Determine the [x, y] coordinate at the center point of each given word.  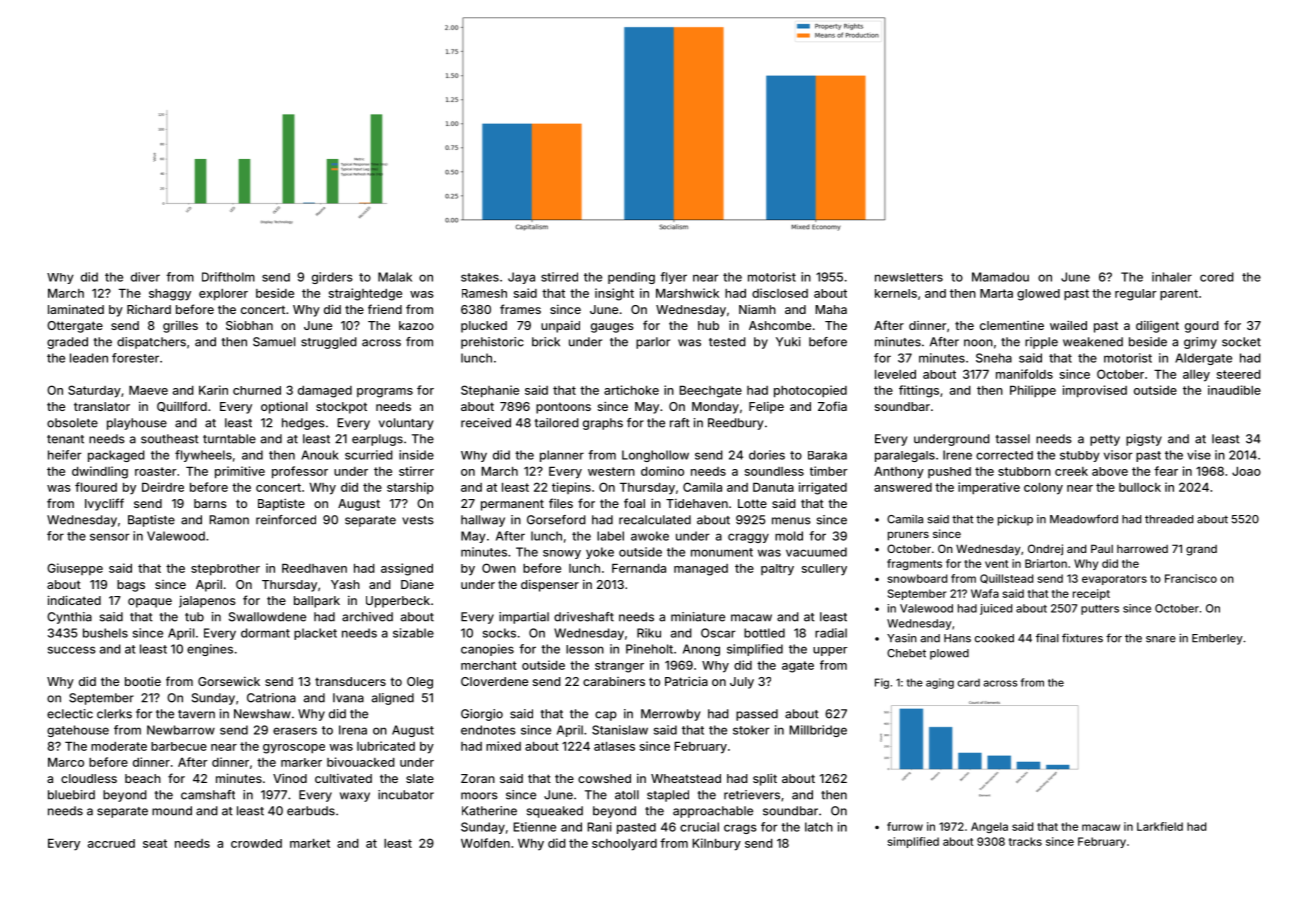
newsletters [909, 277]
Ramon [229, 520]
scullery [824, 570]
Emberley [1217, 639]
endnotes [488, 730]
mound [172, 811]
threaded [1169, 519]
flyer [673, 278]
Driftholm [228, 277]
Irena [353, 730]
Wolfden [485, 843]
